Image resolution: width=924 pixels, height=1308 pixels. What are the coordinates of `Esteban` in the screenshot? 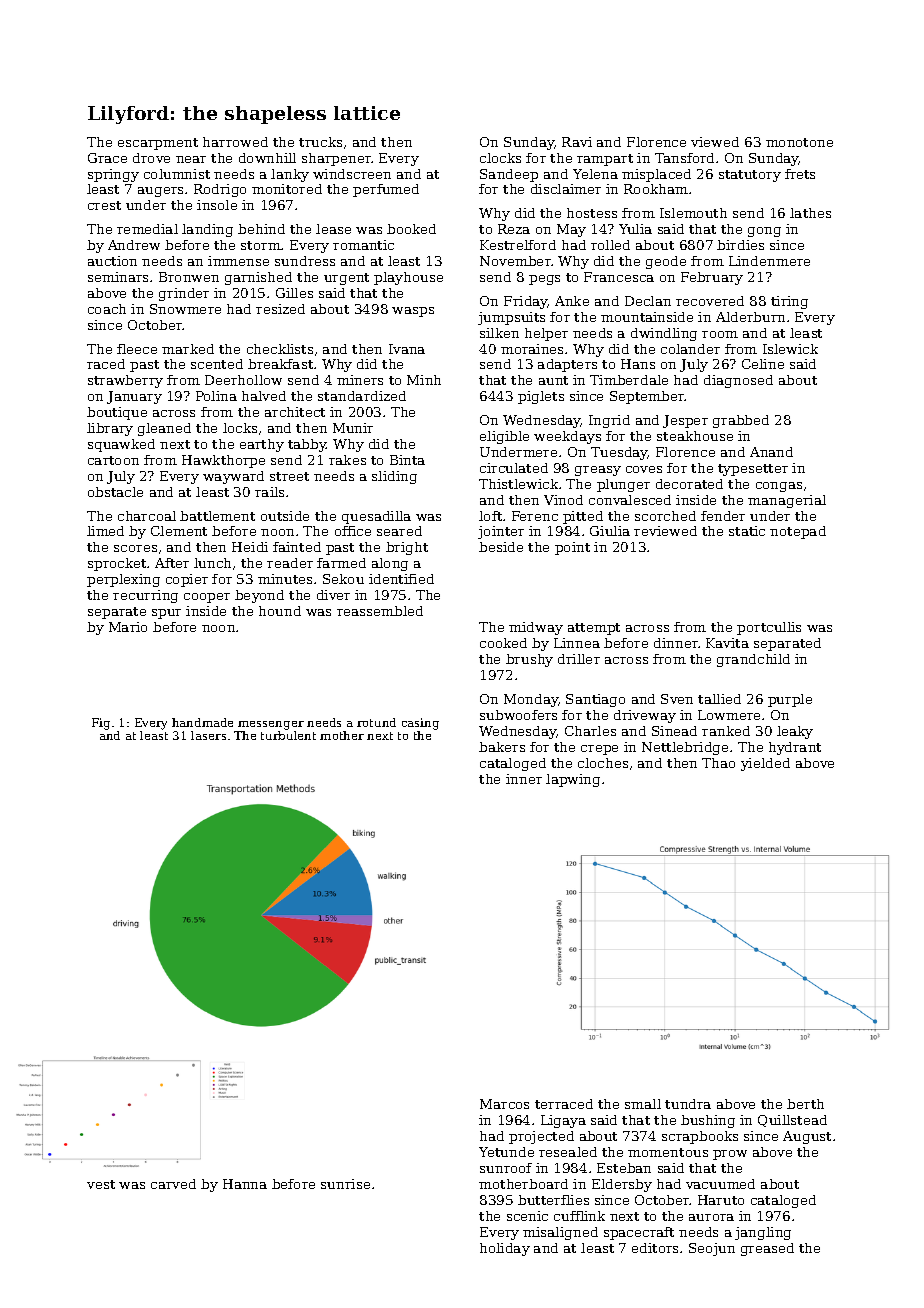 It's located at (624, 1168).
